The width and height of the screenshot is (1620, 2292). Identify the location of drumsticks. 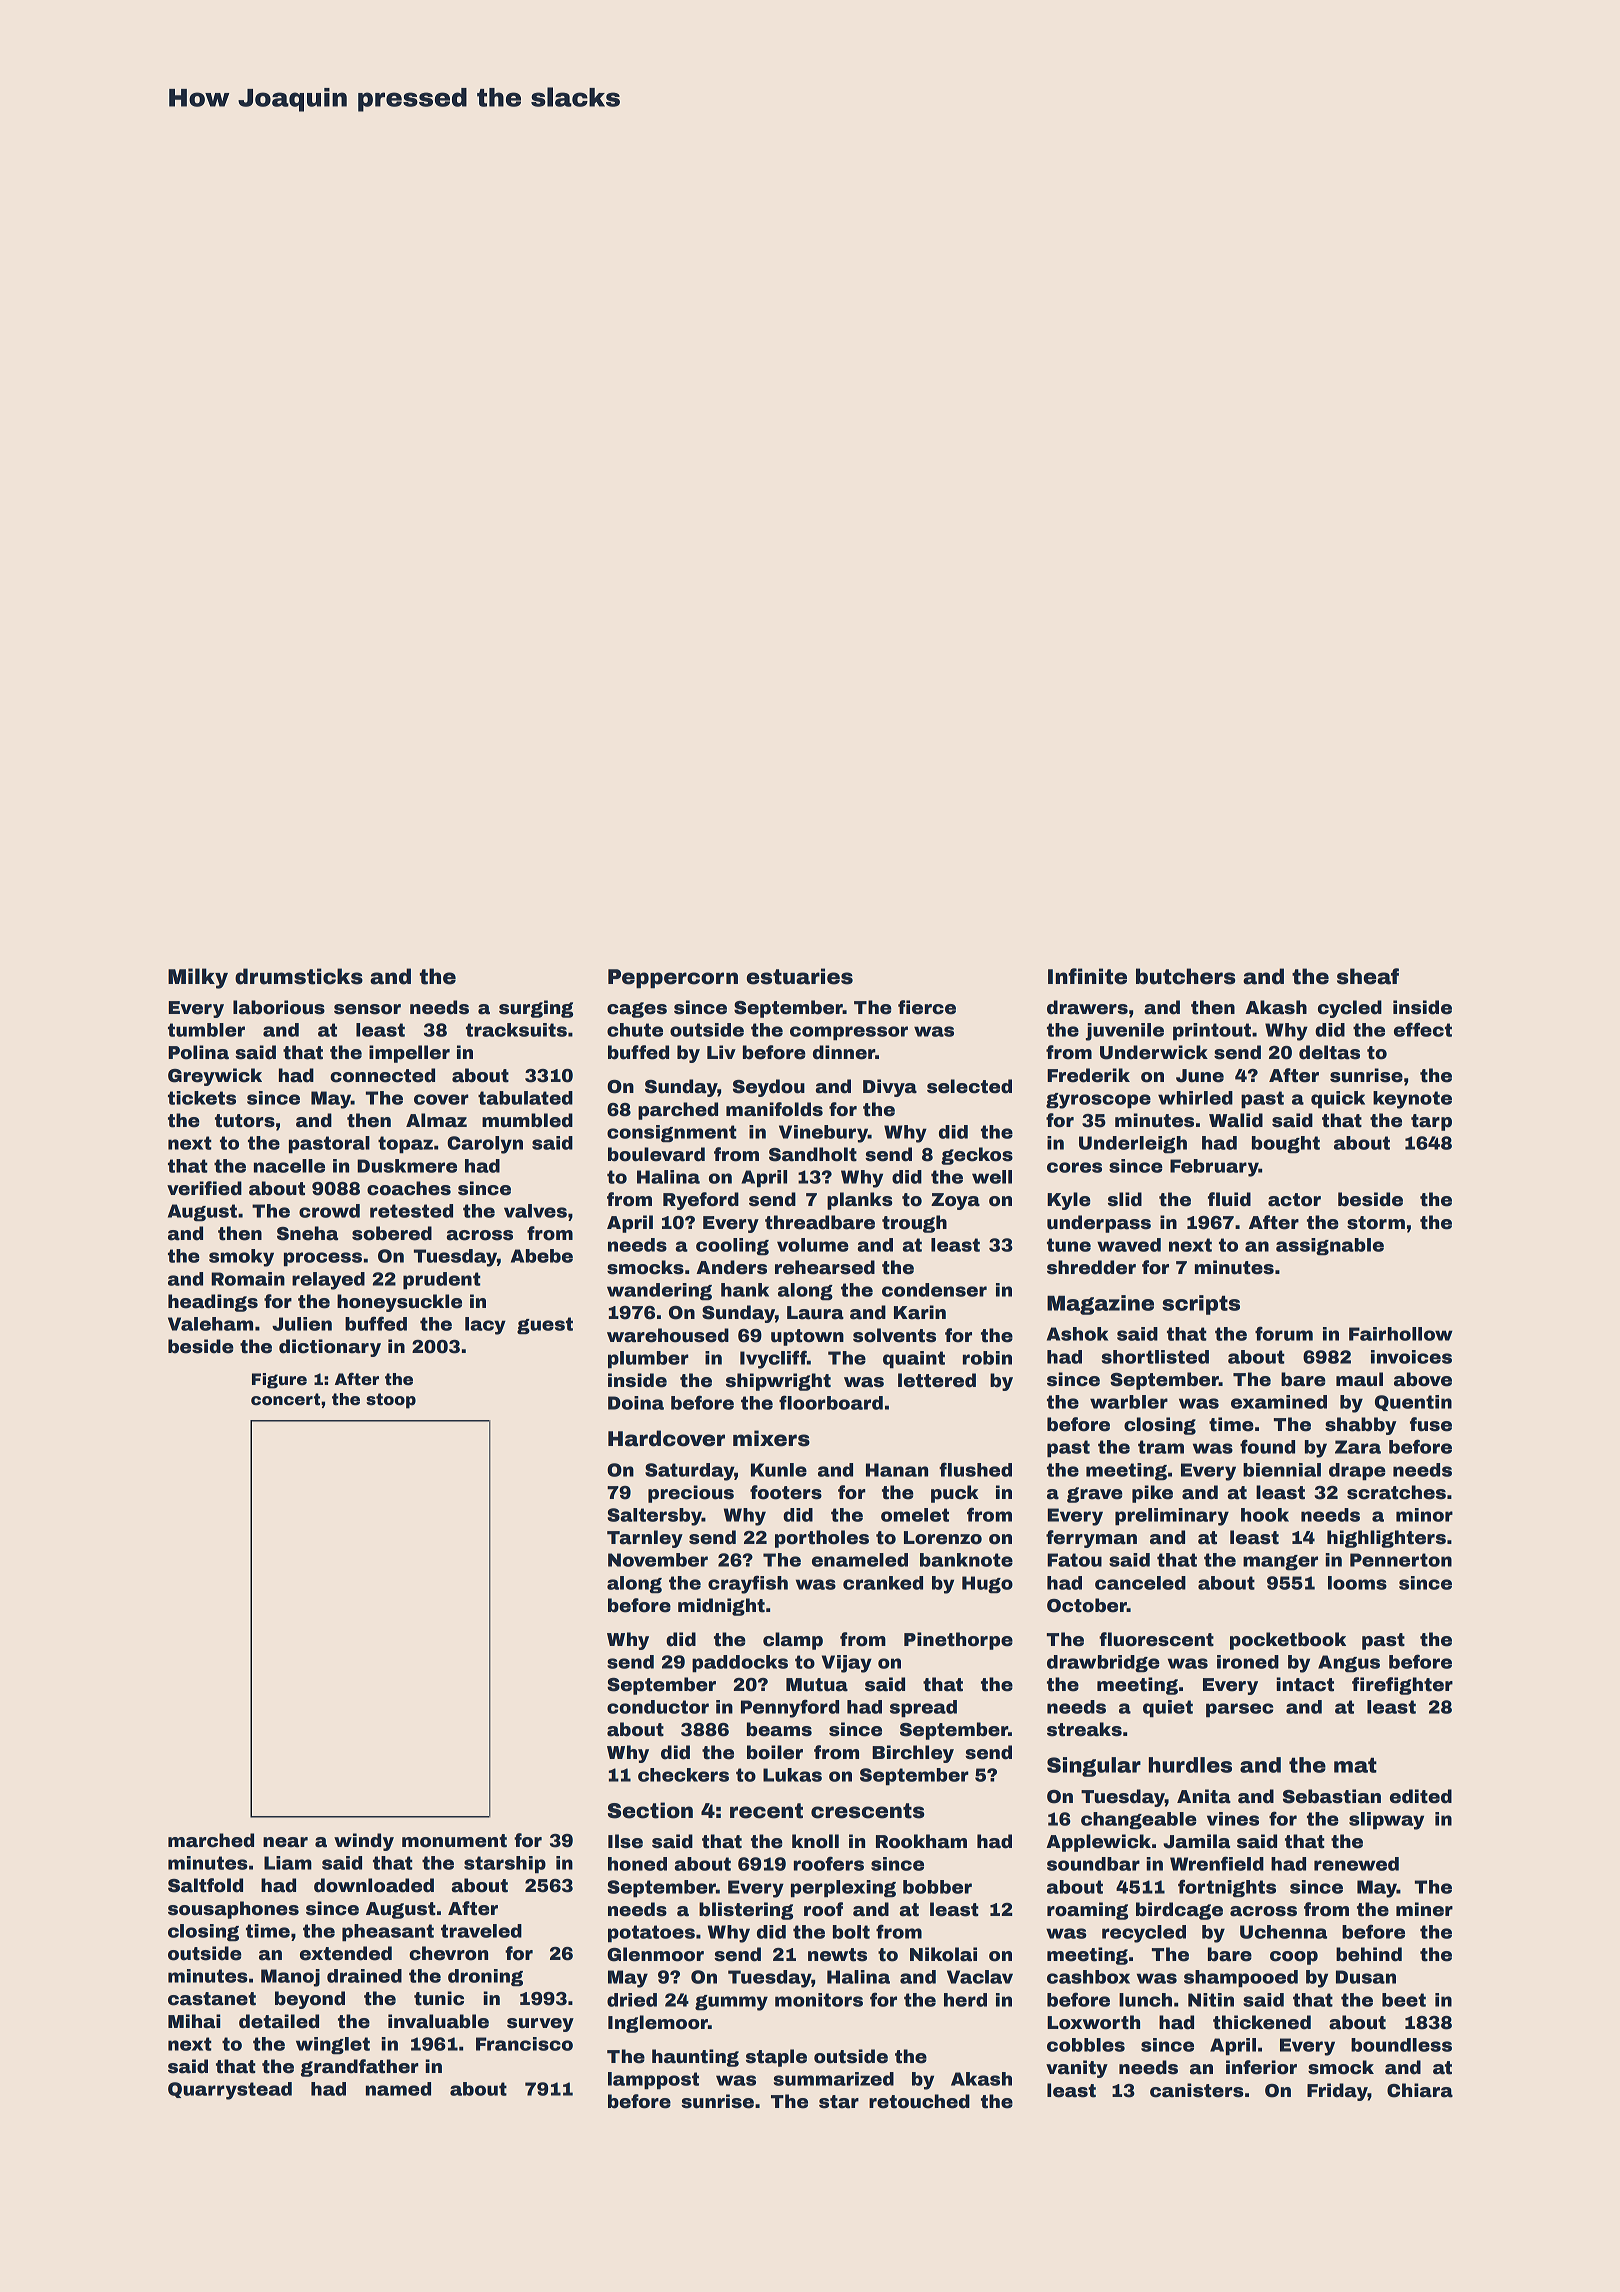
(299, 976).
